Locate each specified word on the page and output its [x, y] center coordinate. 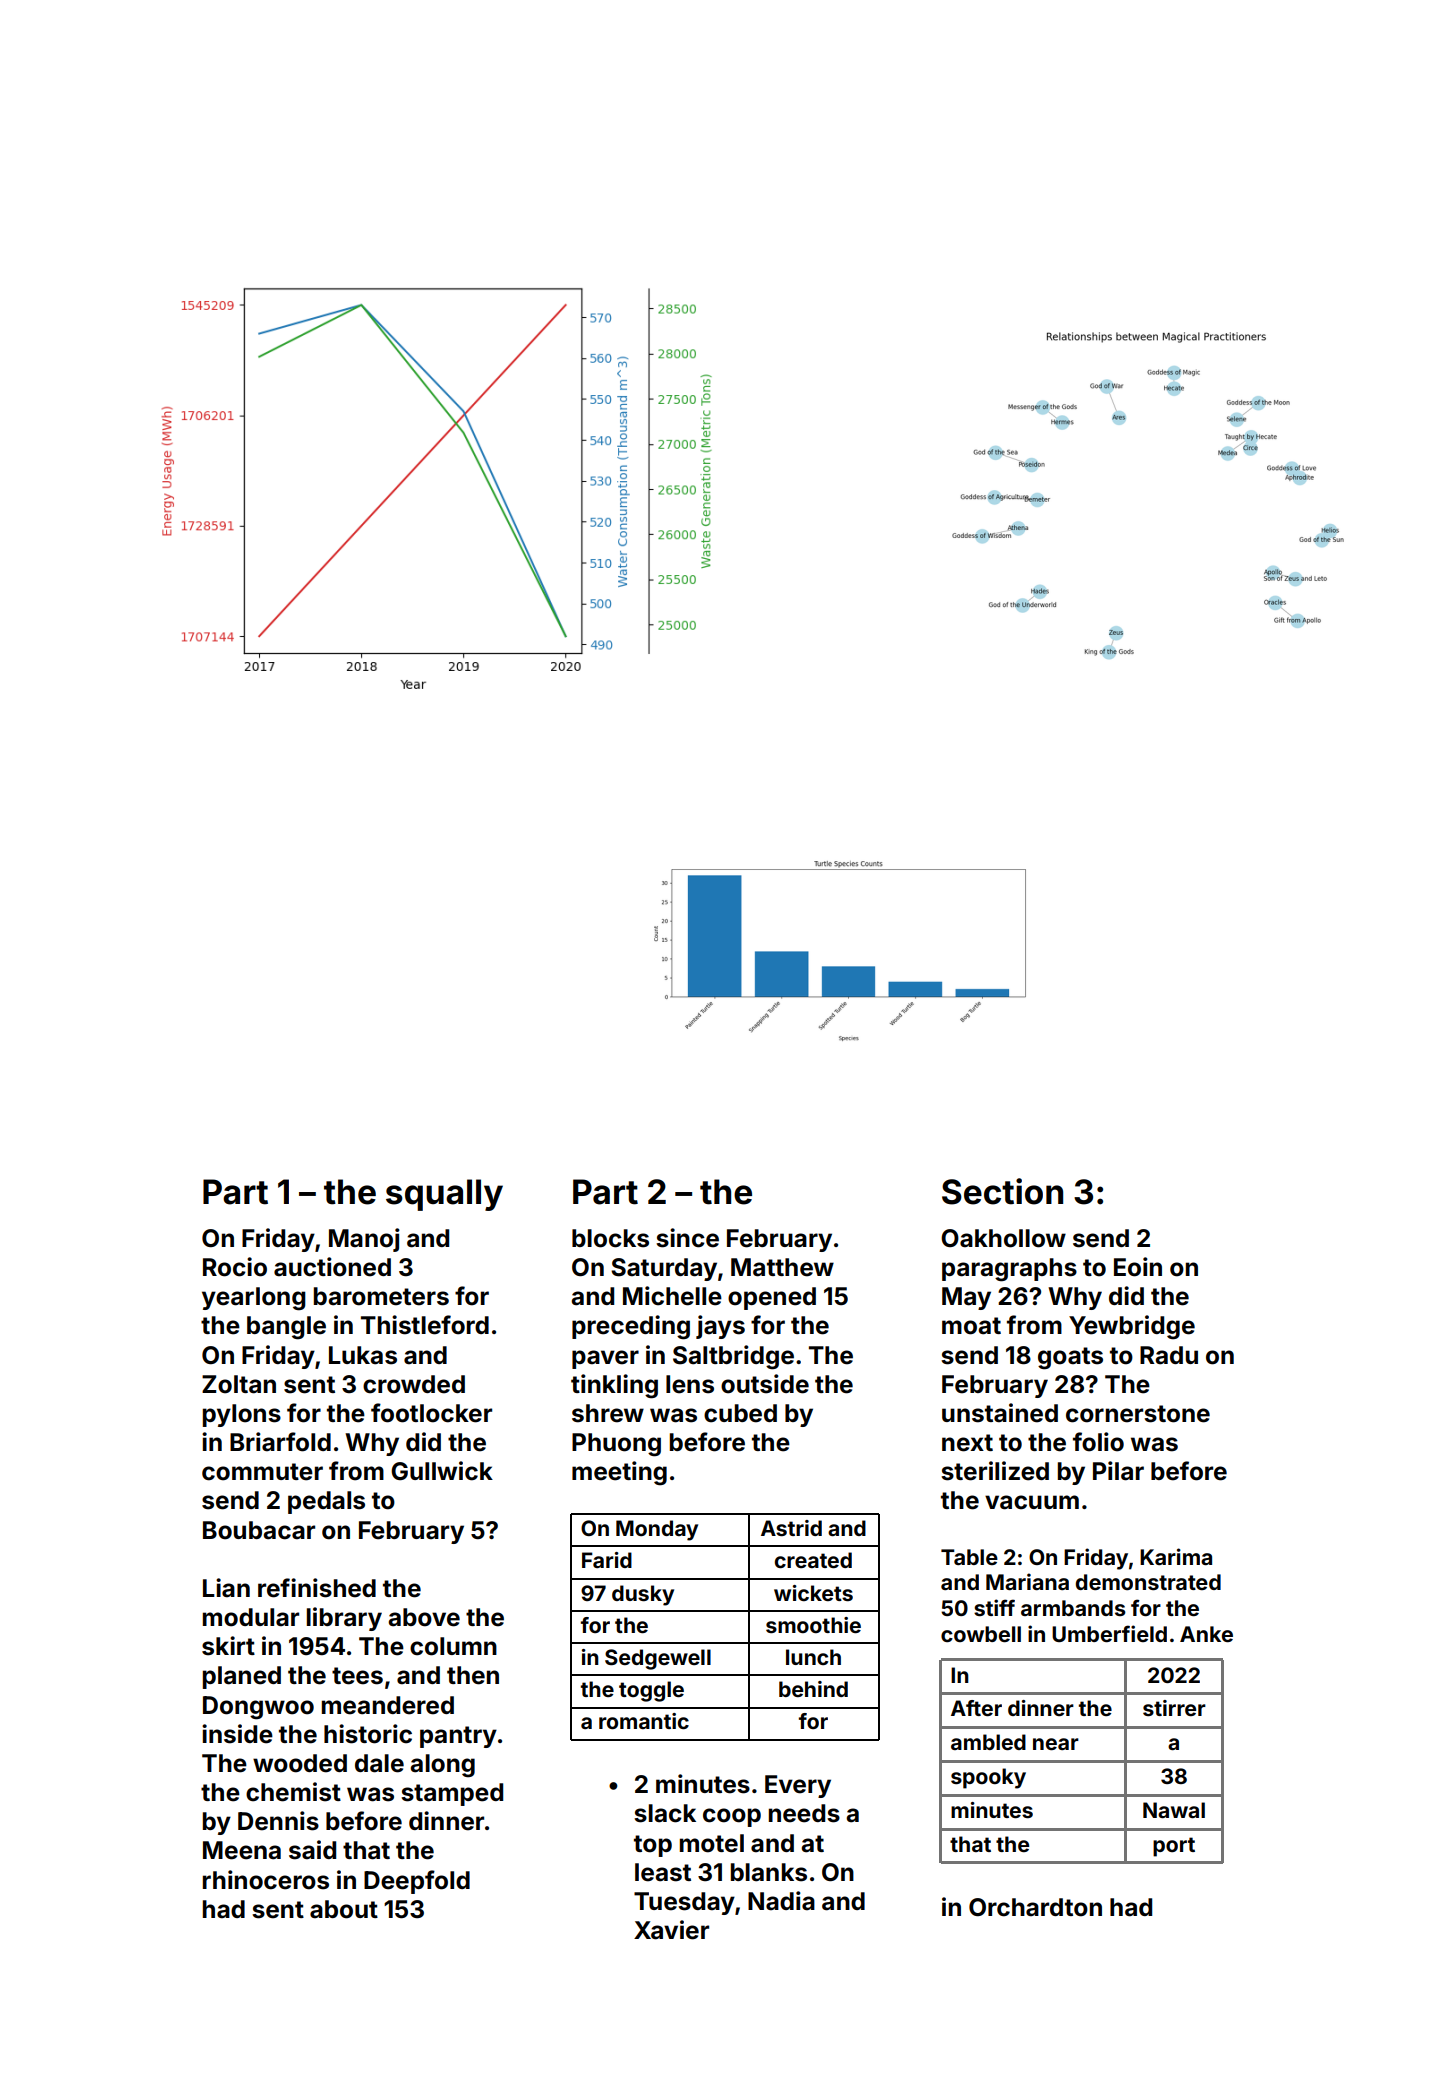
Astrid [791, 1528]
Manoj [364, 1240]
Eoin [1138, 1267]
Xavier [671, 1930]
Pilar [1118, 1471]
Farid [607, 1560]
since [687, 1238]
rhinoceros [266, 1880]
